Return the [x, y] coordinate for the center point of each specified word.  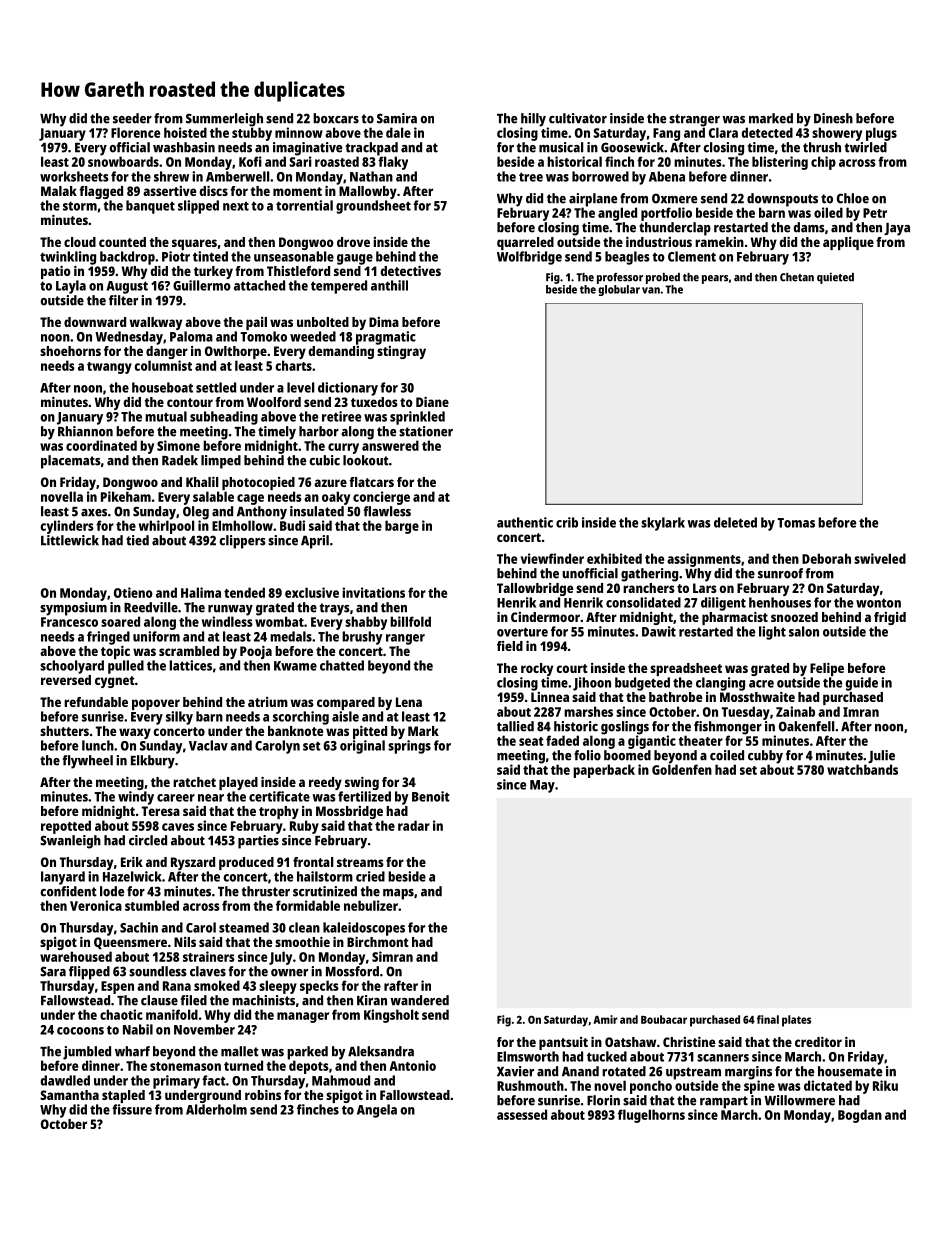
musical [561, 147]
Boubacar [664, 1019]
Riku [885, 1085]
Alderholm [216, 1109]
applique [848, 243]
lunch [98, 745]
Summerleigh [224, 120]
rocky [537, 669]
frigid [890, 618]
